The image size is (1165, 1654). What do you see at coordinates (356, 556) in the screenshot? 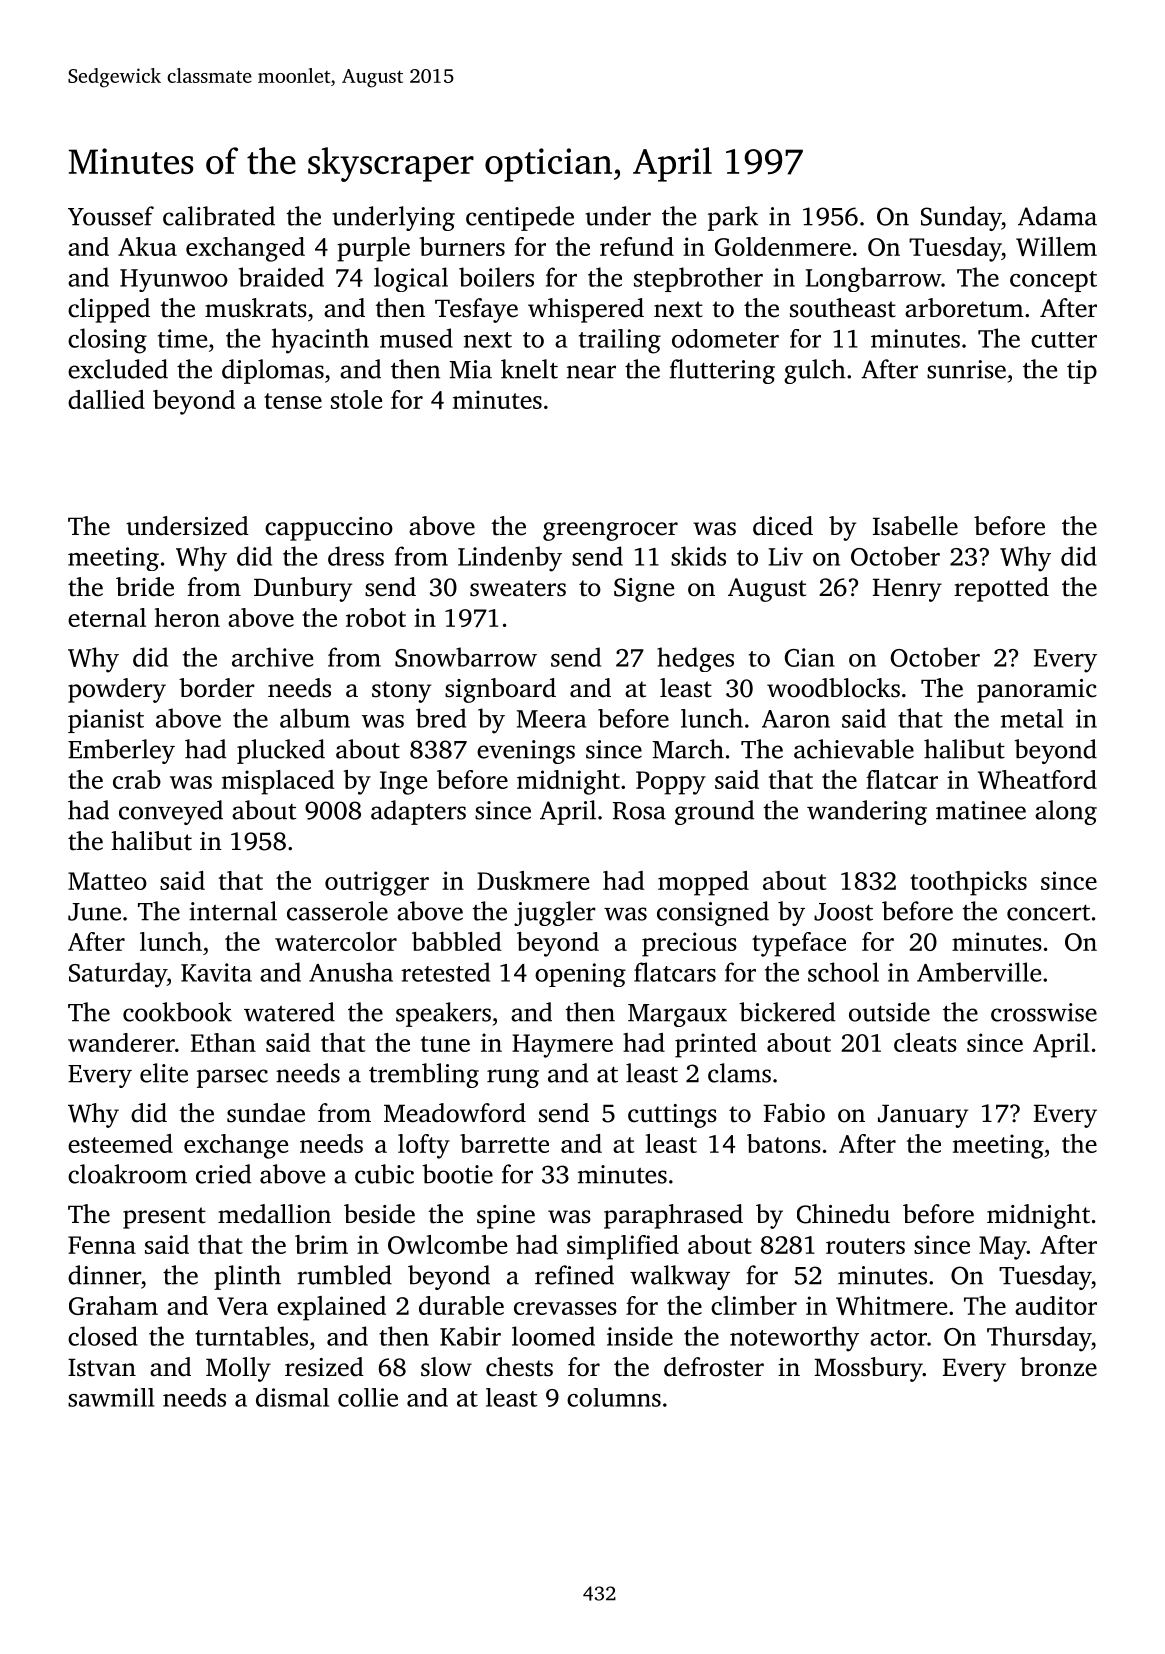
I see `dress` at bounding box center [356, 556].
